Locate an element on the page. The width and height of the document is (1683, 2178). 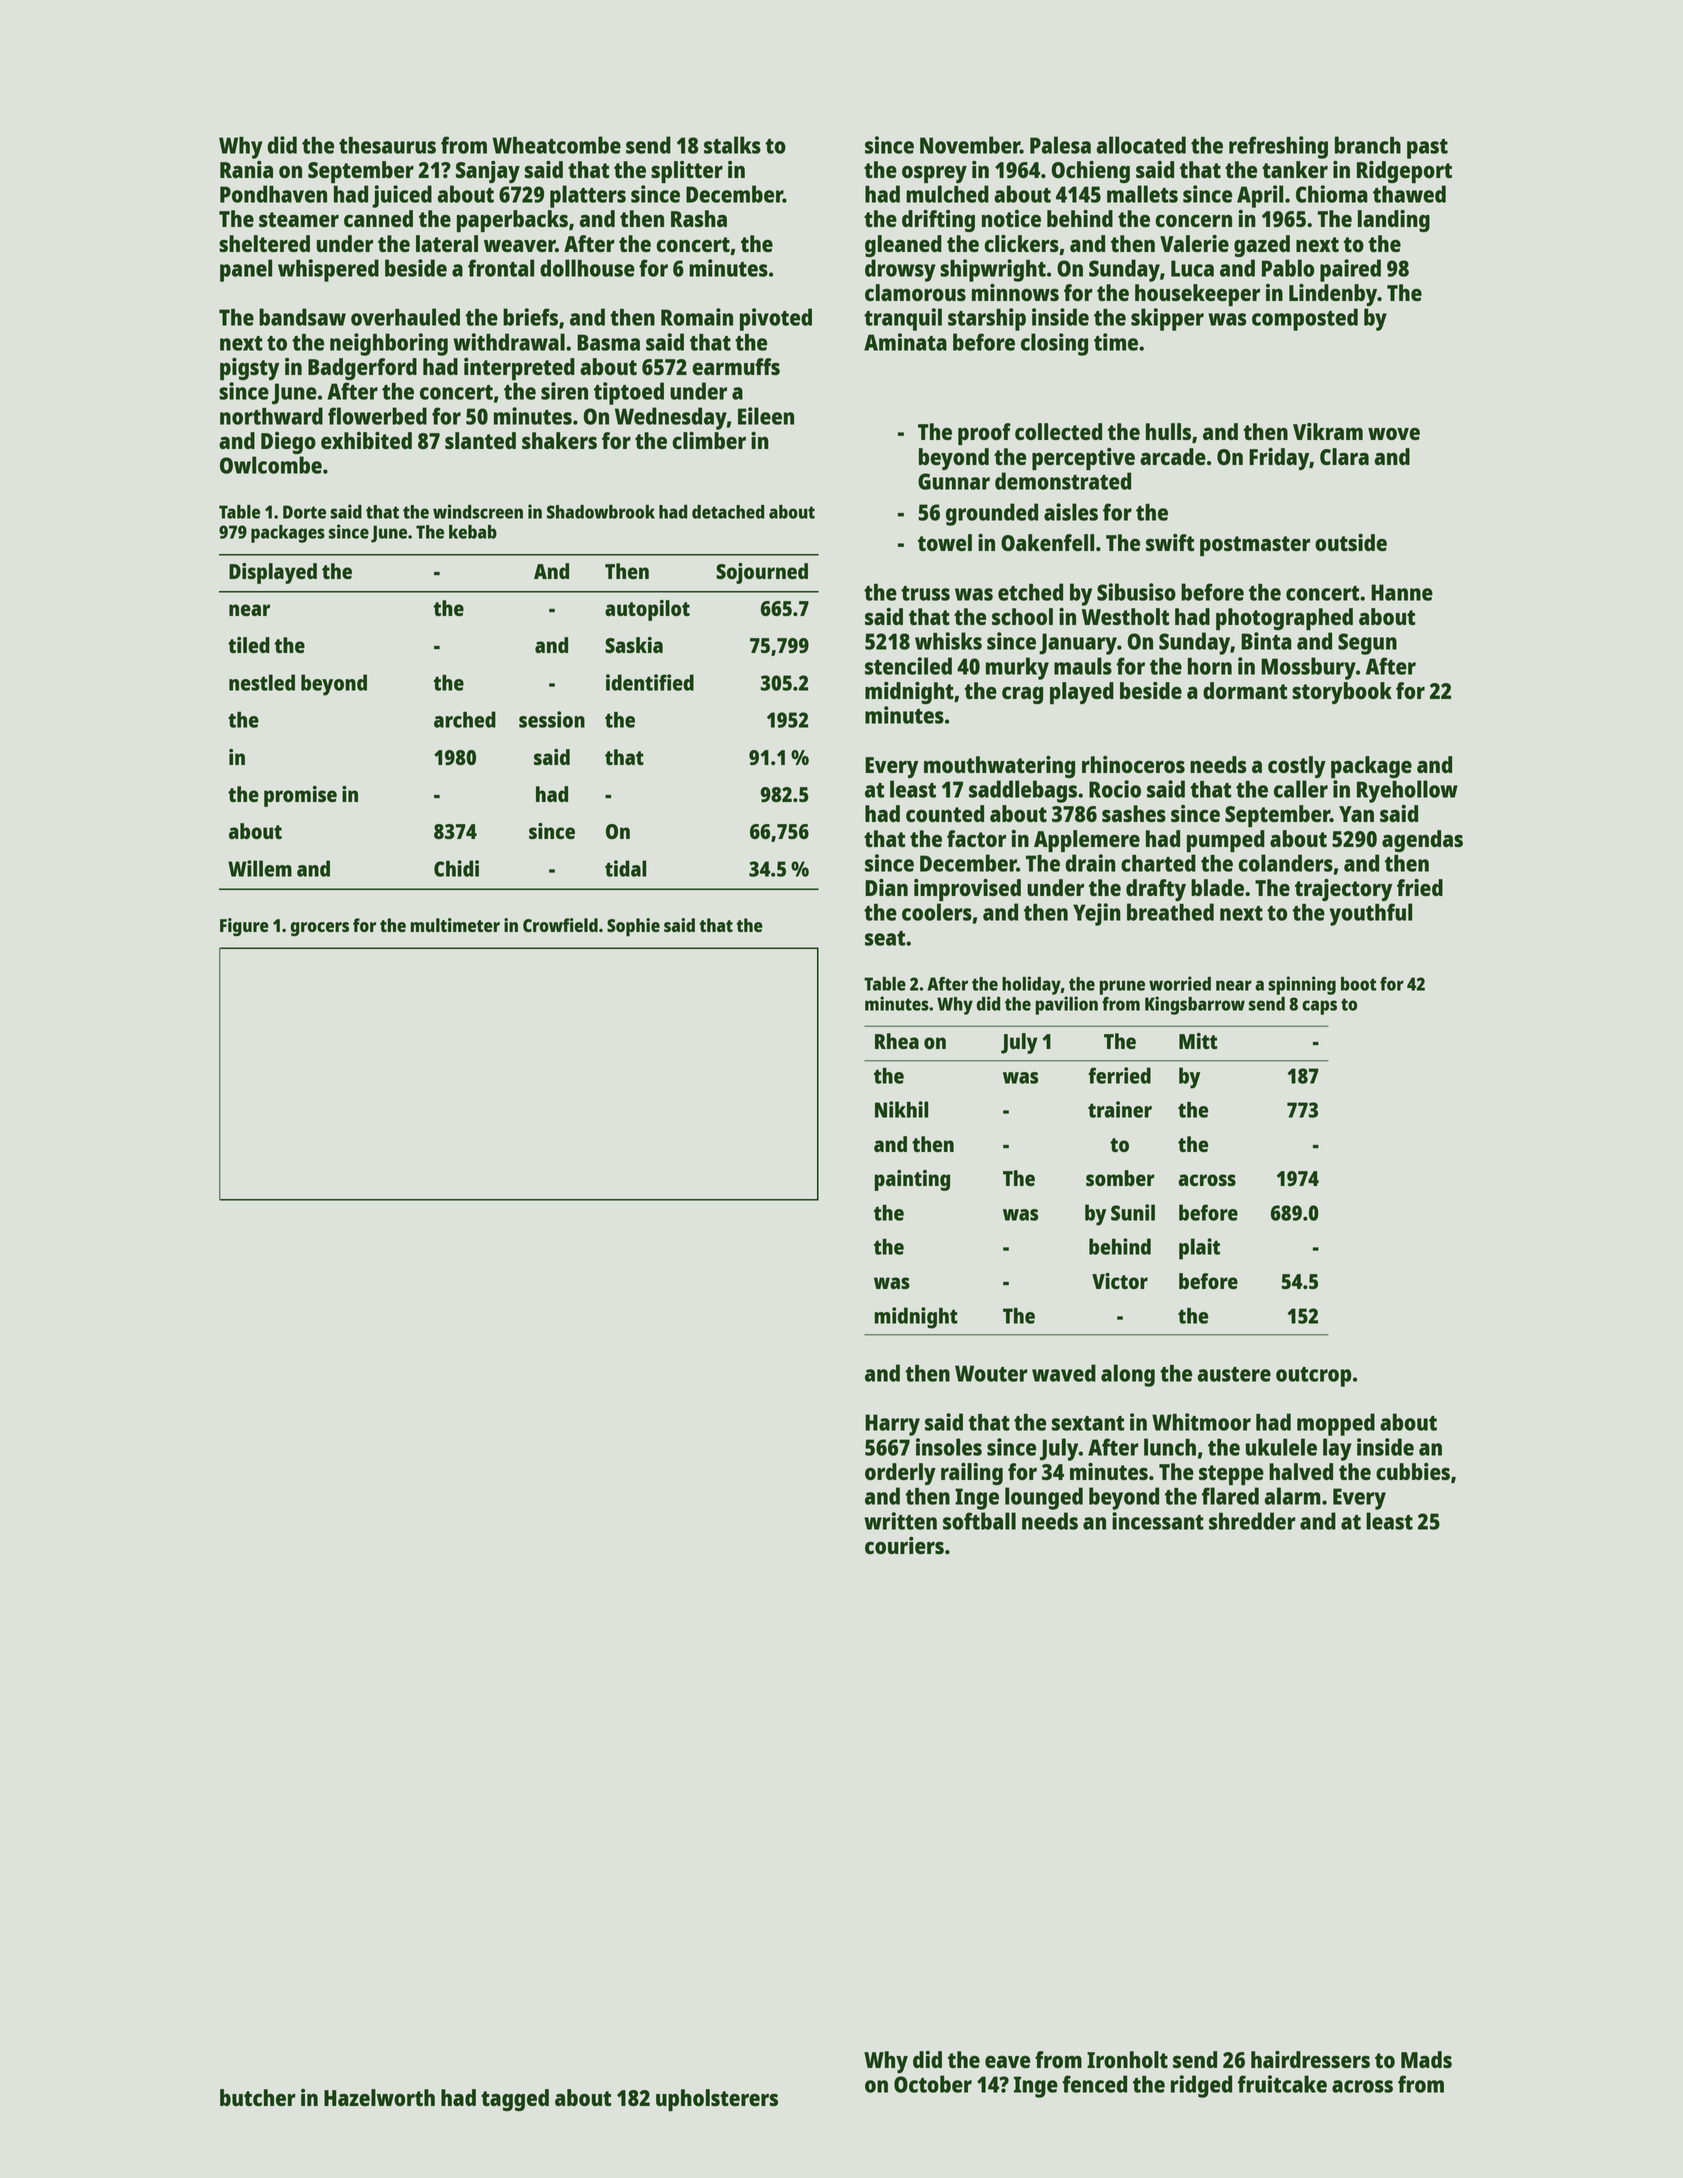
November is located at coordinates (970, 145).
